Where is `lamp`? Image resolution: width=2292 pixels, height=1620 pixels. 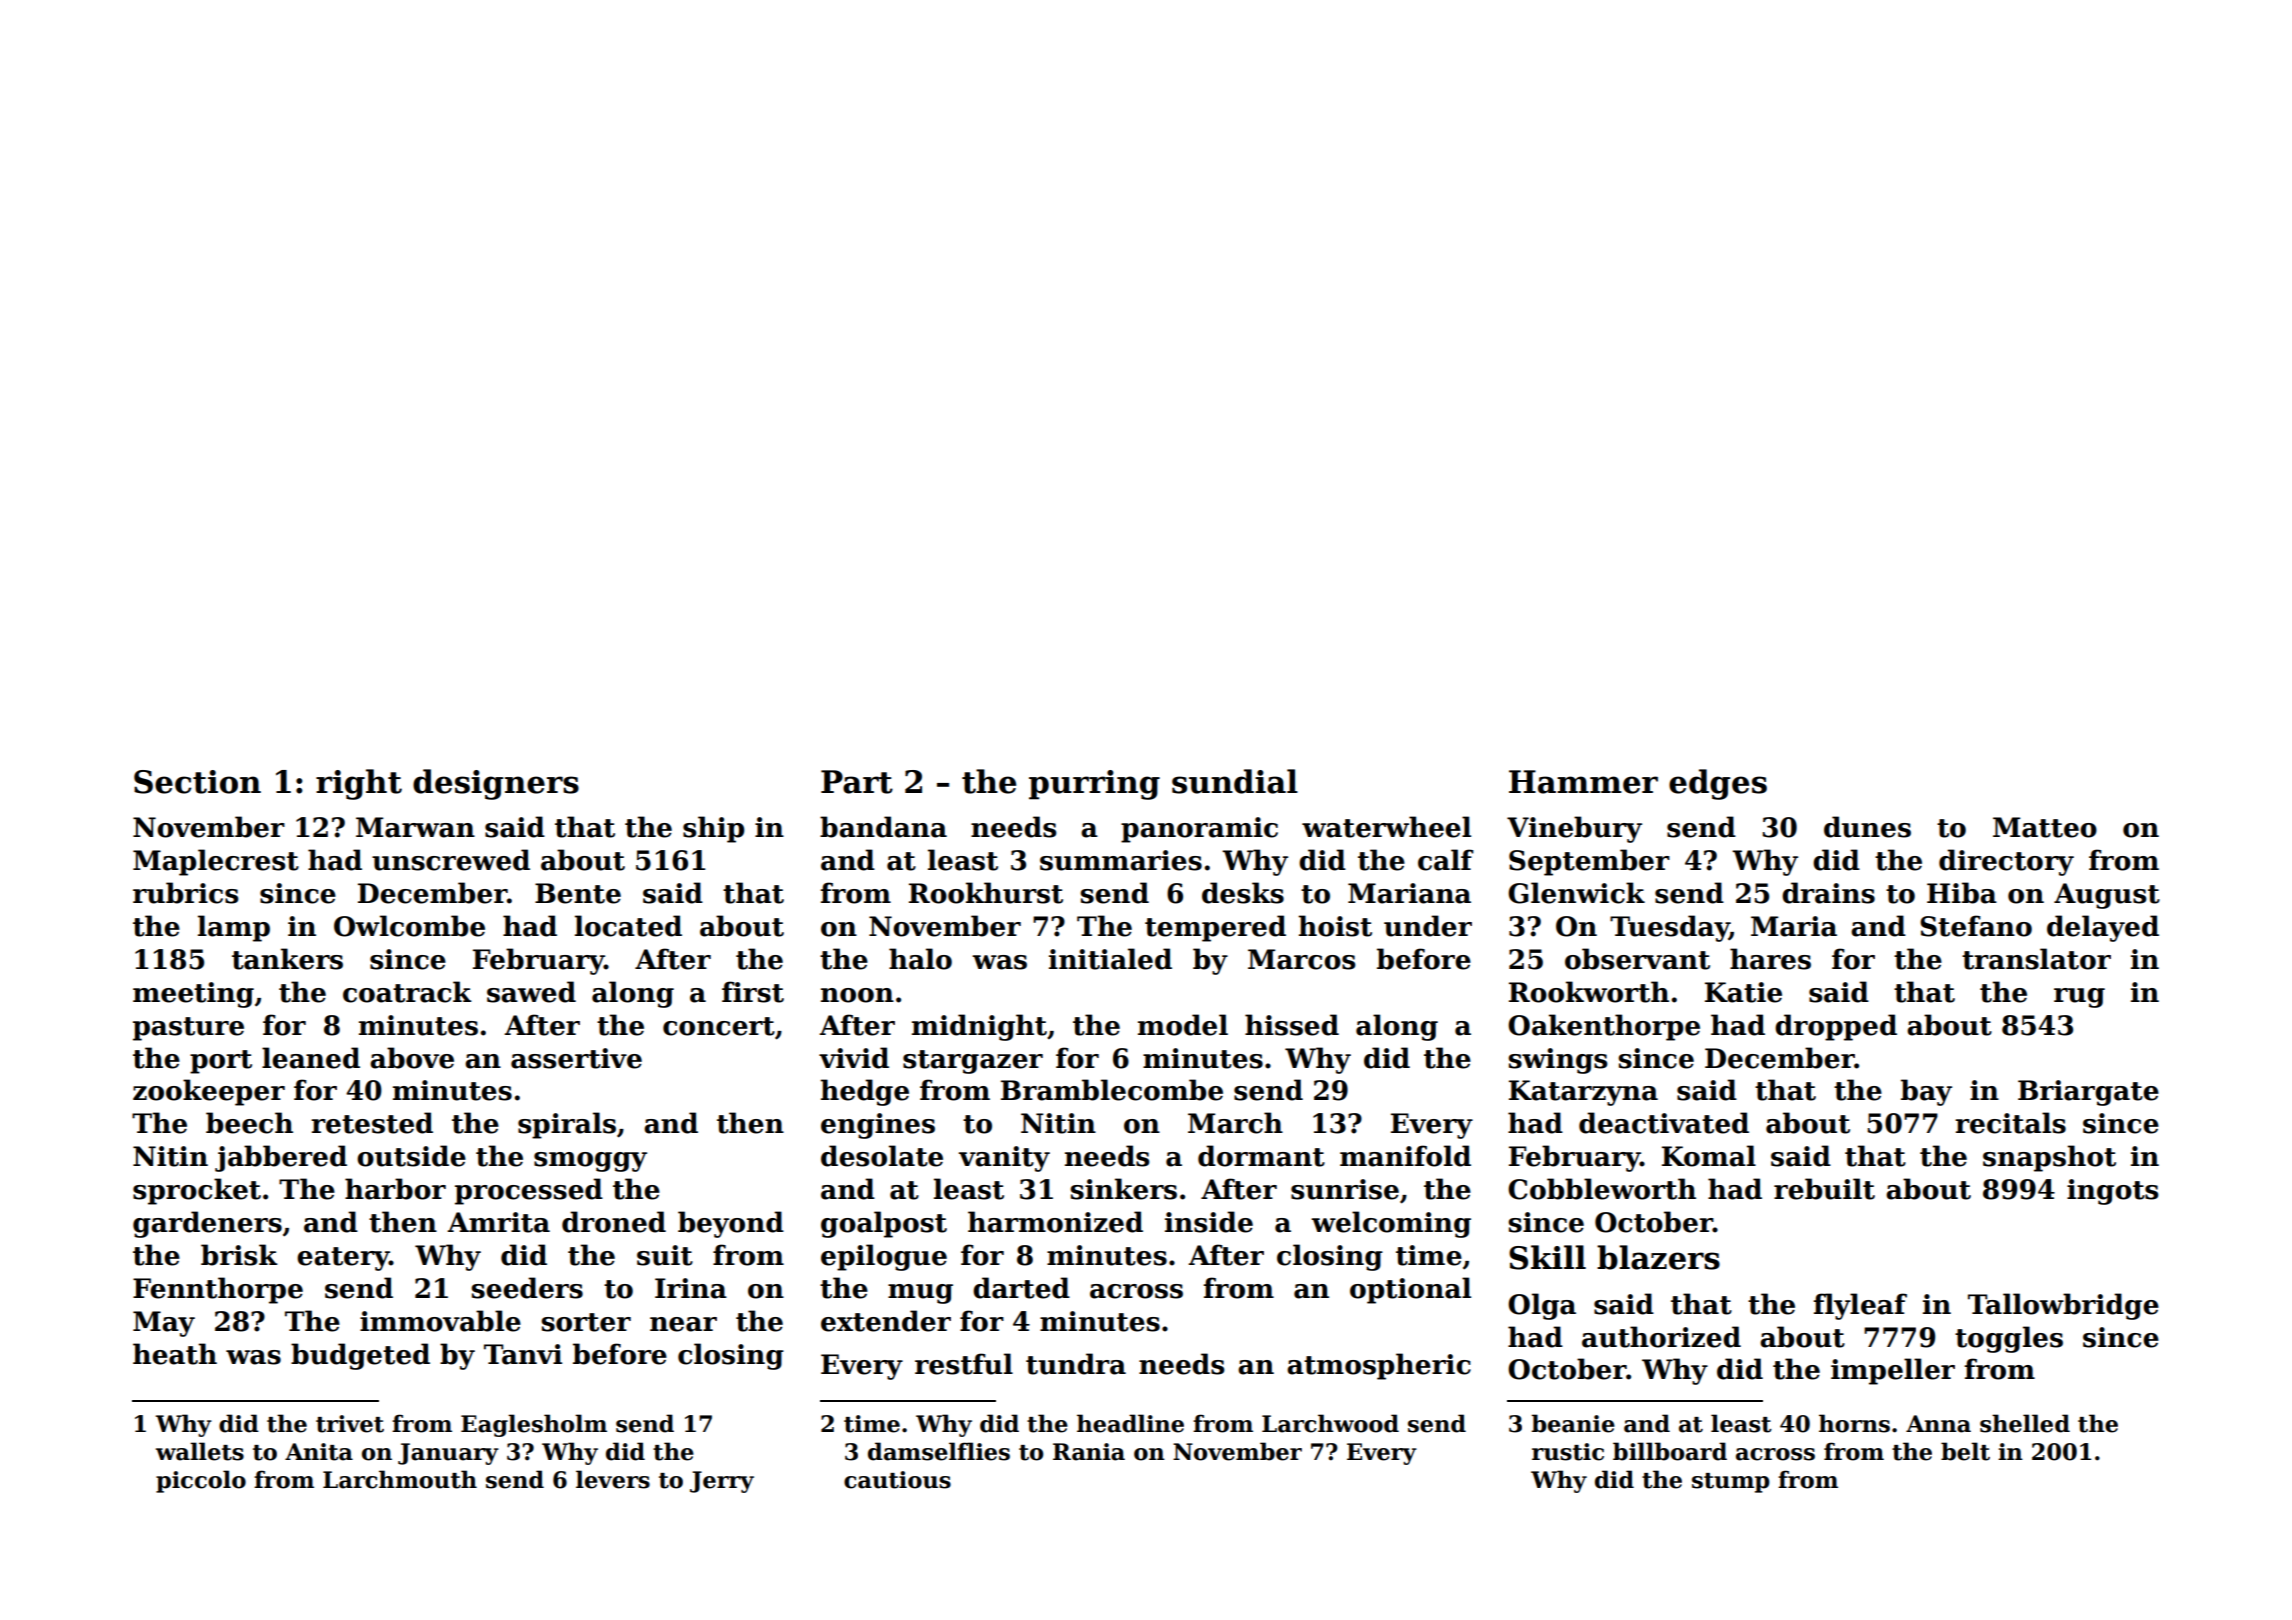 lamp is located at coordinates (234, 928).
